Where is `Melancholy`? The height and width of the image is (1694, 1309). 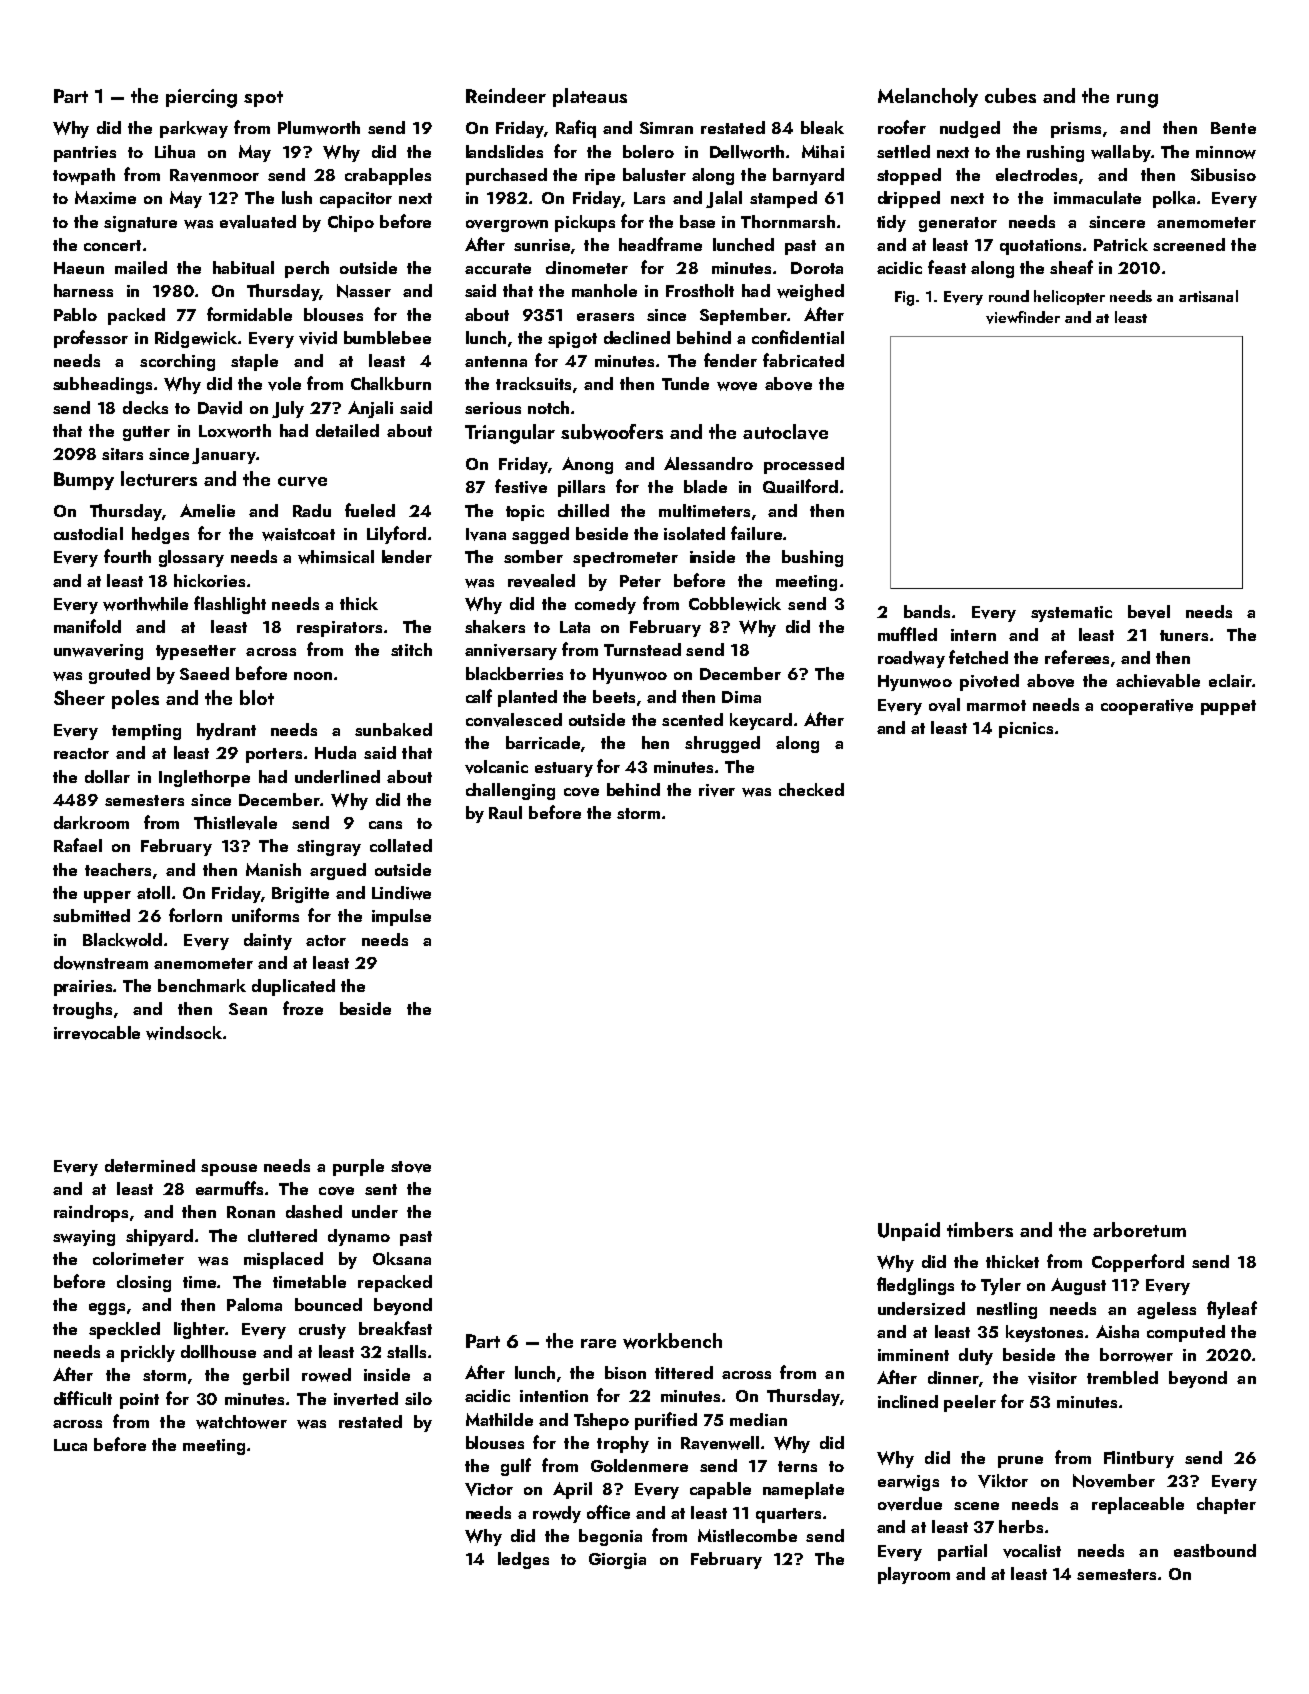 Melancholy is located at coordinates (928, 97).
